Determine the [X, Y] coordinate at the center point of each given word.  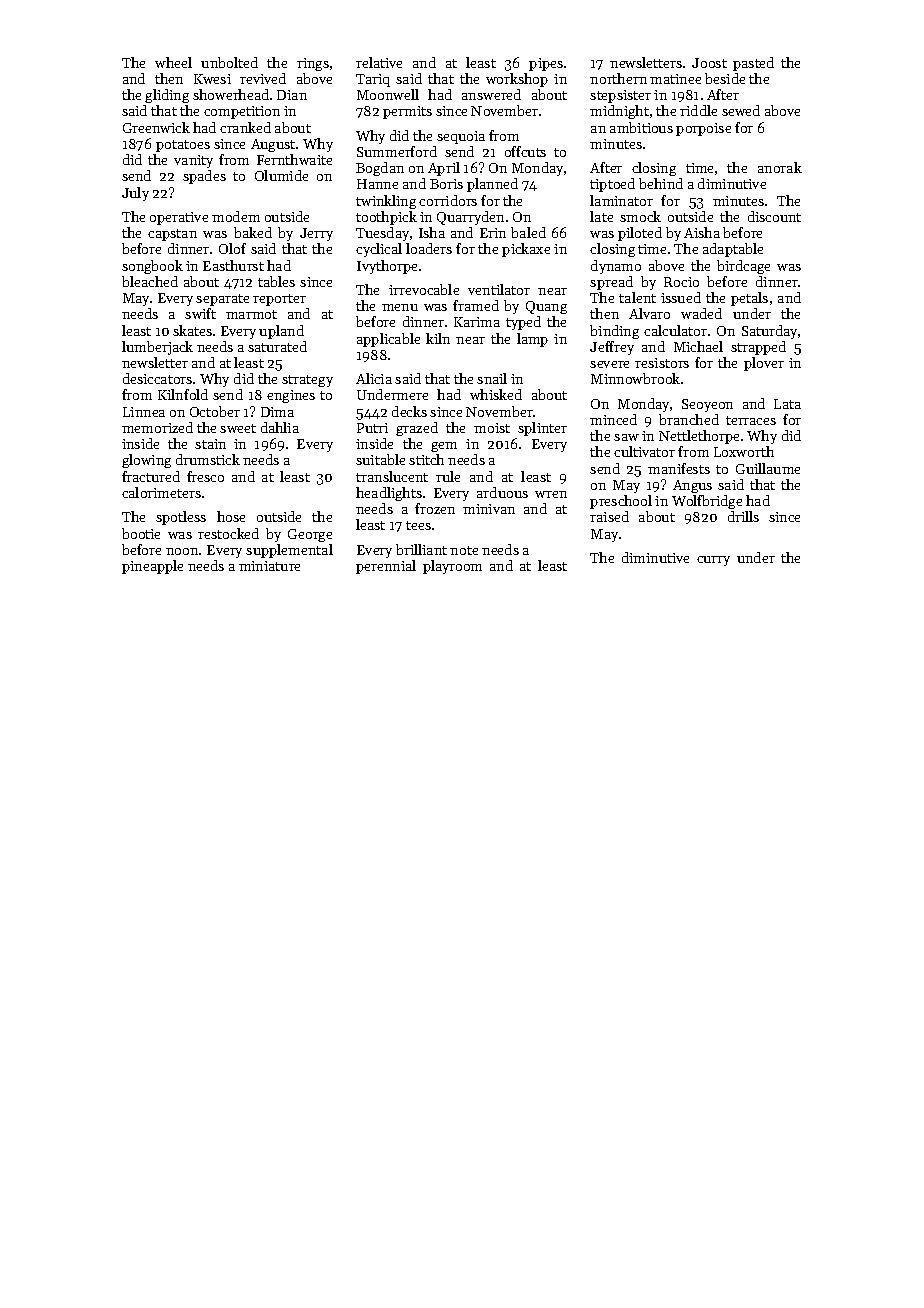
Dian [292, 95]
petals [749, 299]
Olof [232, 248]
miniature [269, 566]
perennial [386, 567]
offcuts [525, 151]
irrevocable [424, 289]
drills [743, 516]
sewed [741, 110]
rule [448, 476]
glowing [146, 461]
